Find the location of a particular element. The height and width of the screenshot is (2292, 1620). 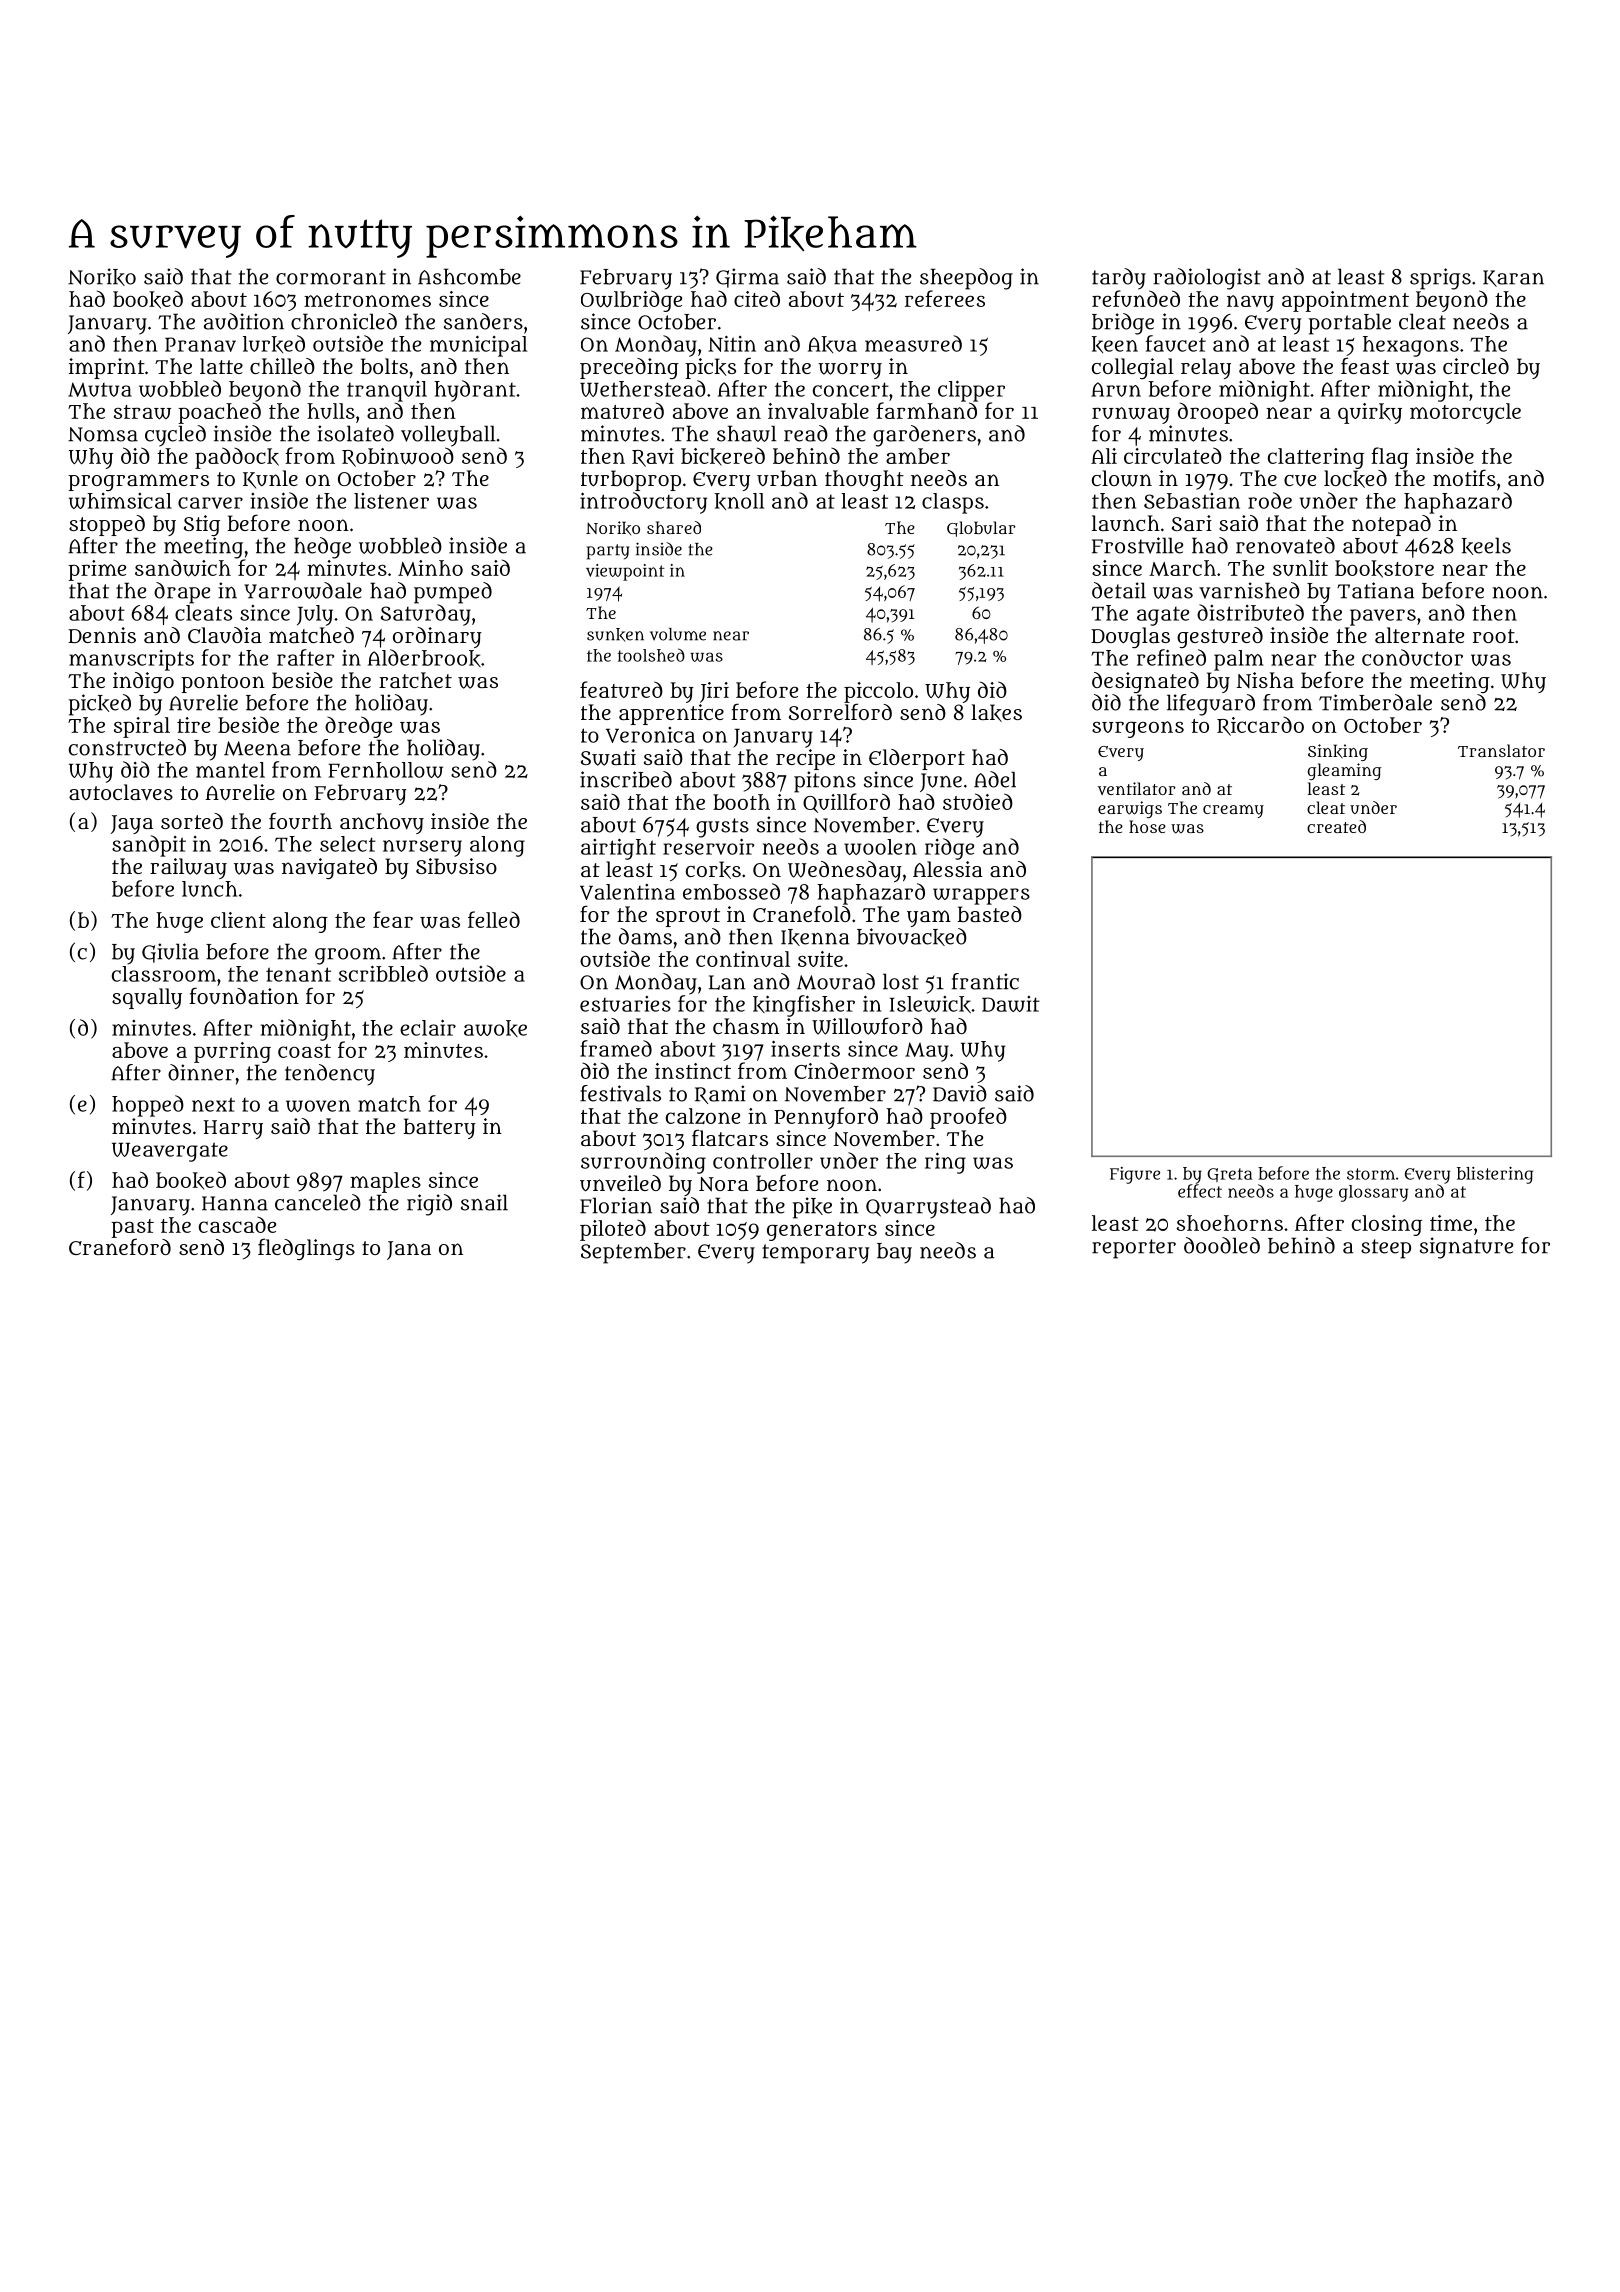

whimsical is located at coordinates (120, 501).
